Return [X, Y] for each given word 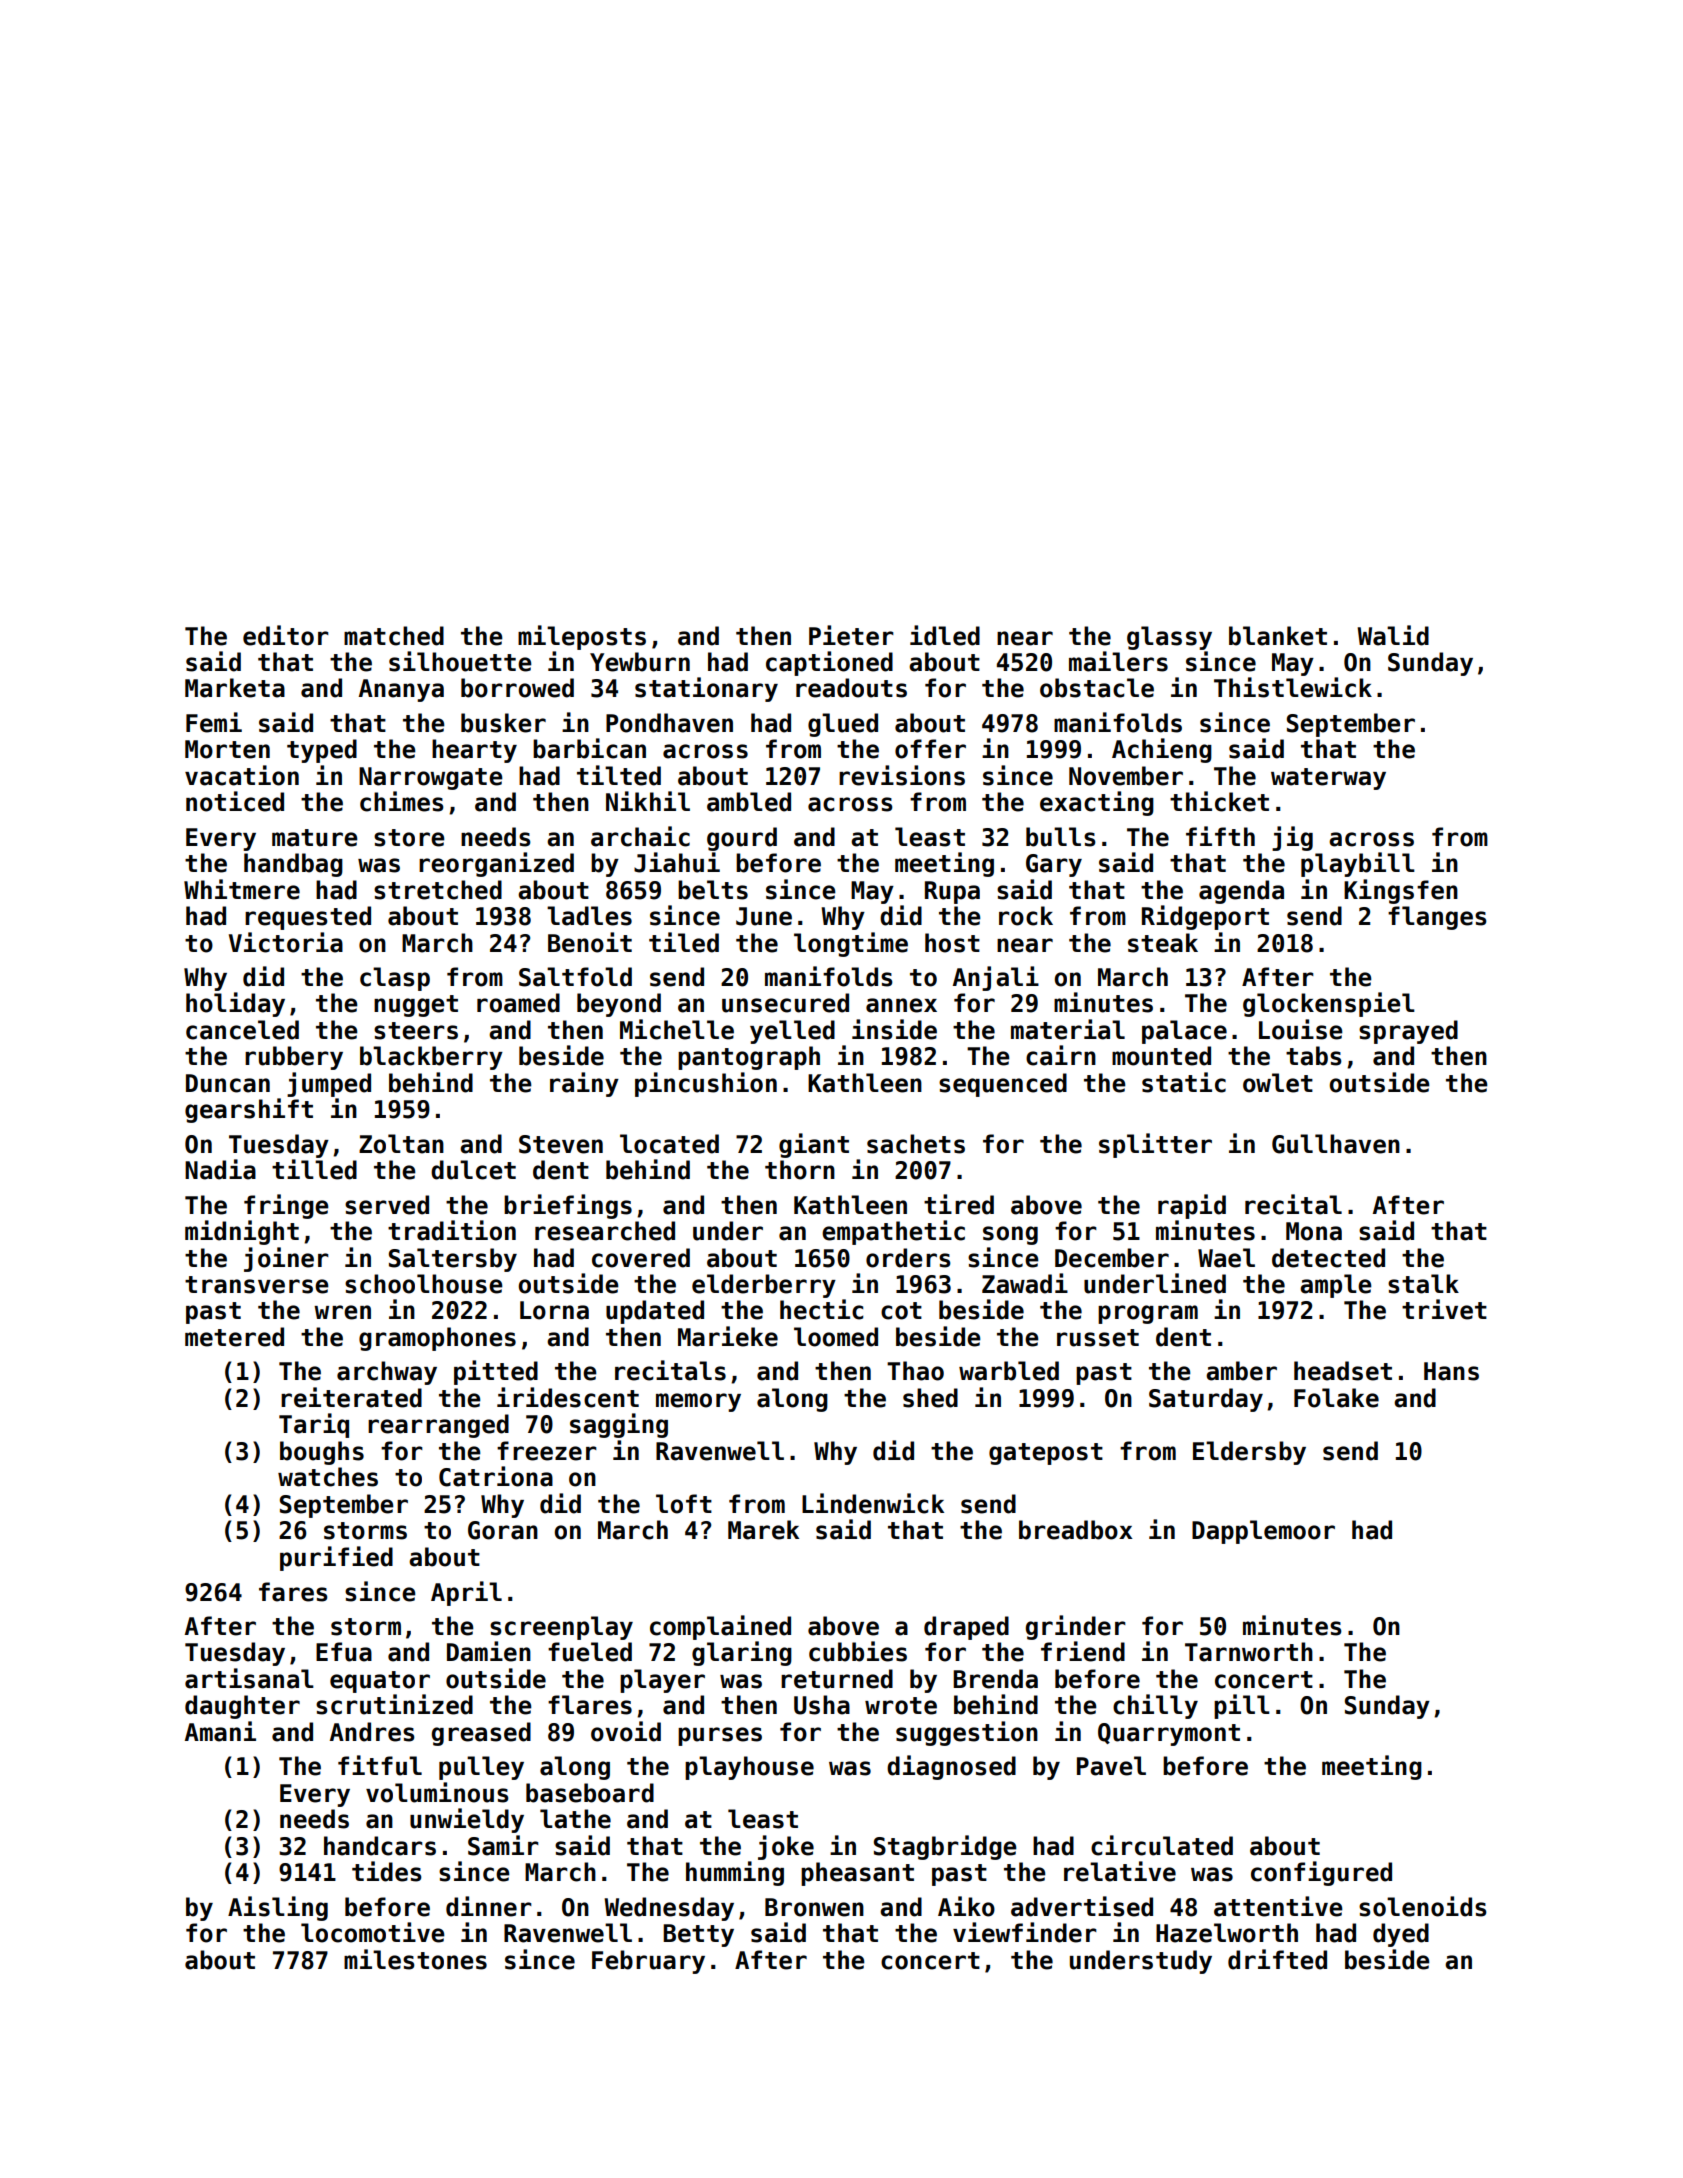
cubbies [858, 1651]
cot [901, 1311]
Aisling [278, 1908]
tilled [314, 1169]
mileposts [582, 637]
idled [945, 635]
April [466, 1593]
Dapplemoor [1263, 1532]
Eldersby [1249, 1453]
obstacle [1097, 688]
